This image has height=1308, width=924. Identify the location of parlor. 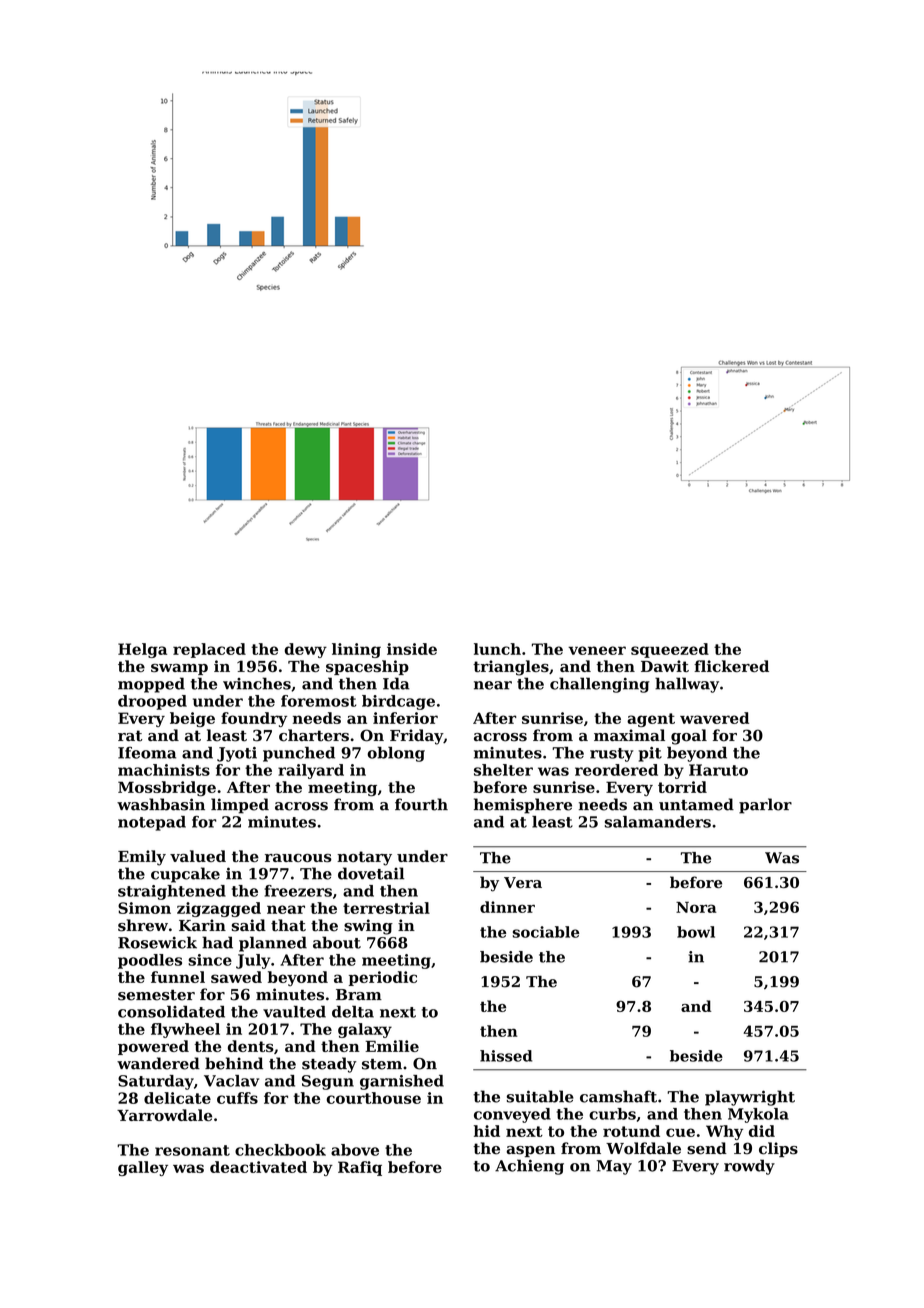
(765, 806).
